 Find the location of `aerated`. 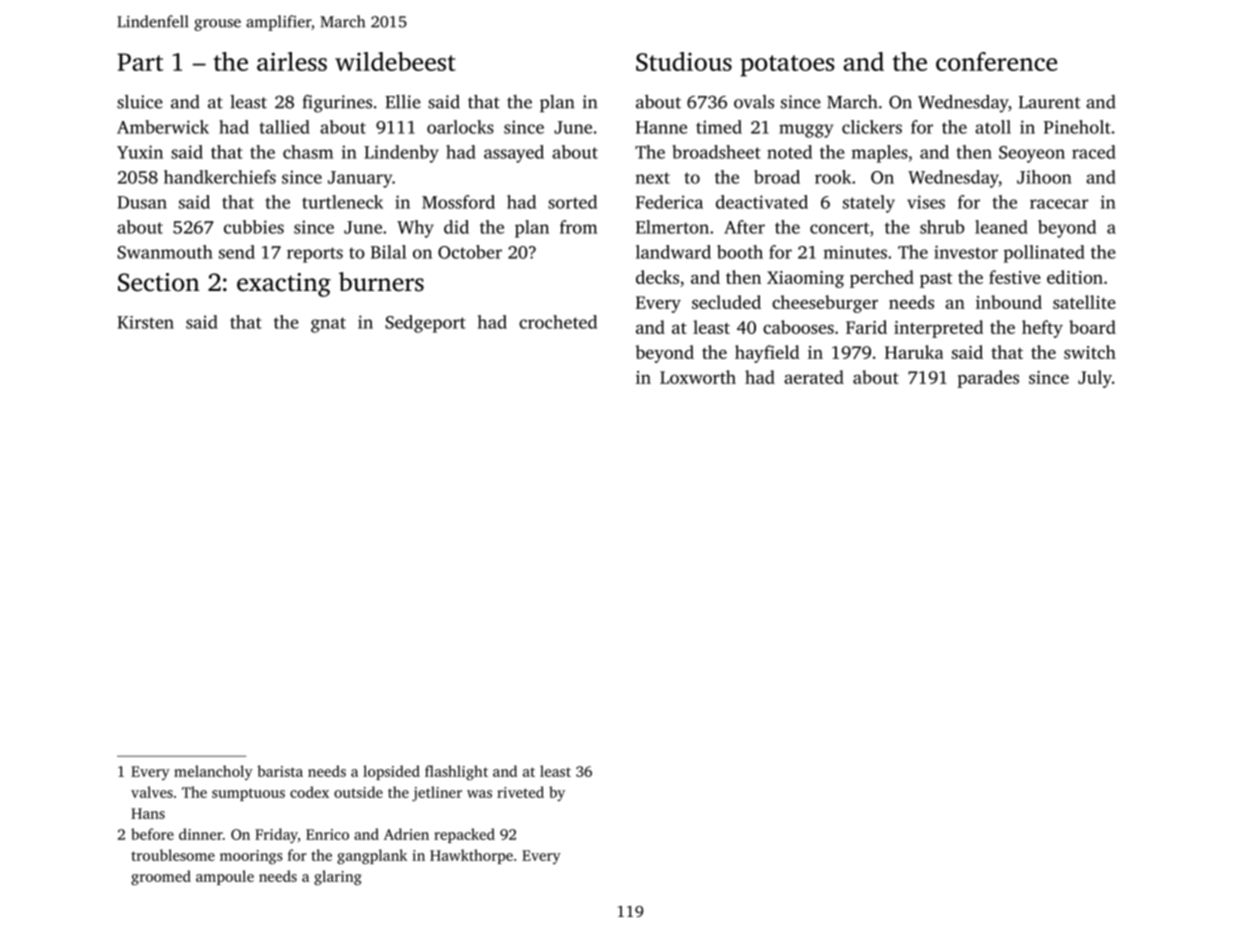

aerated is located at coordinates (814, 377).
